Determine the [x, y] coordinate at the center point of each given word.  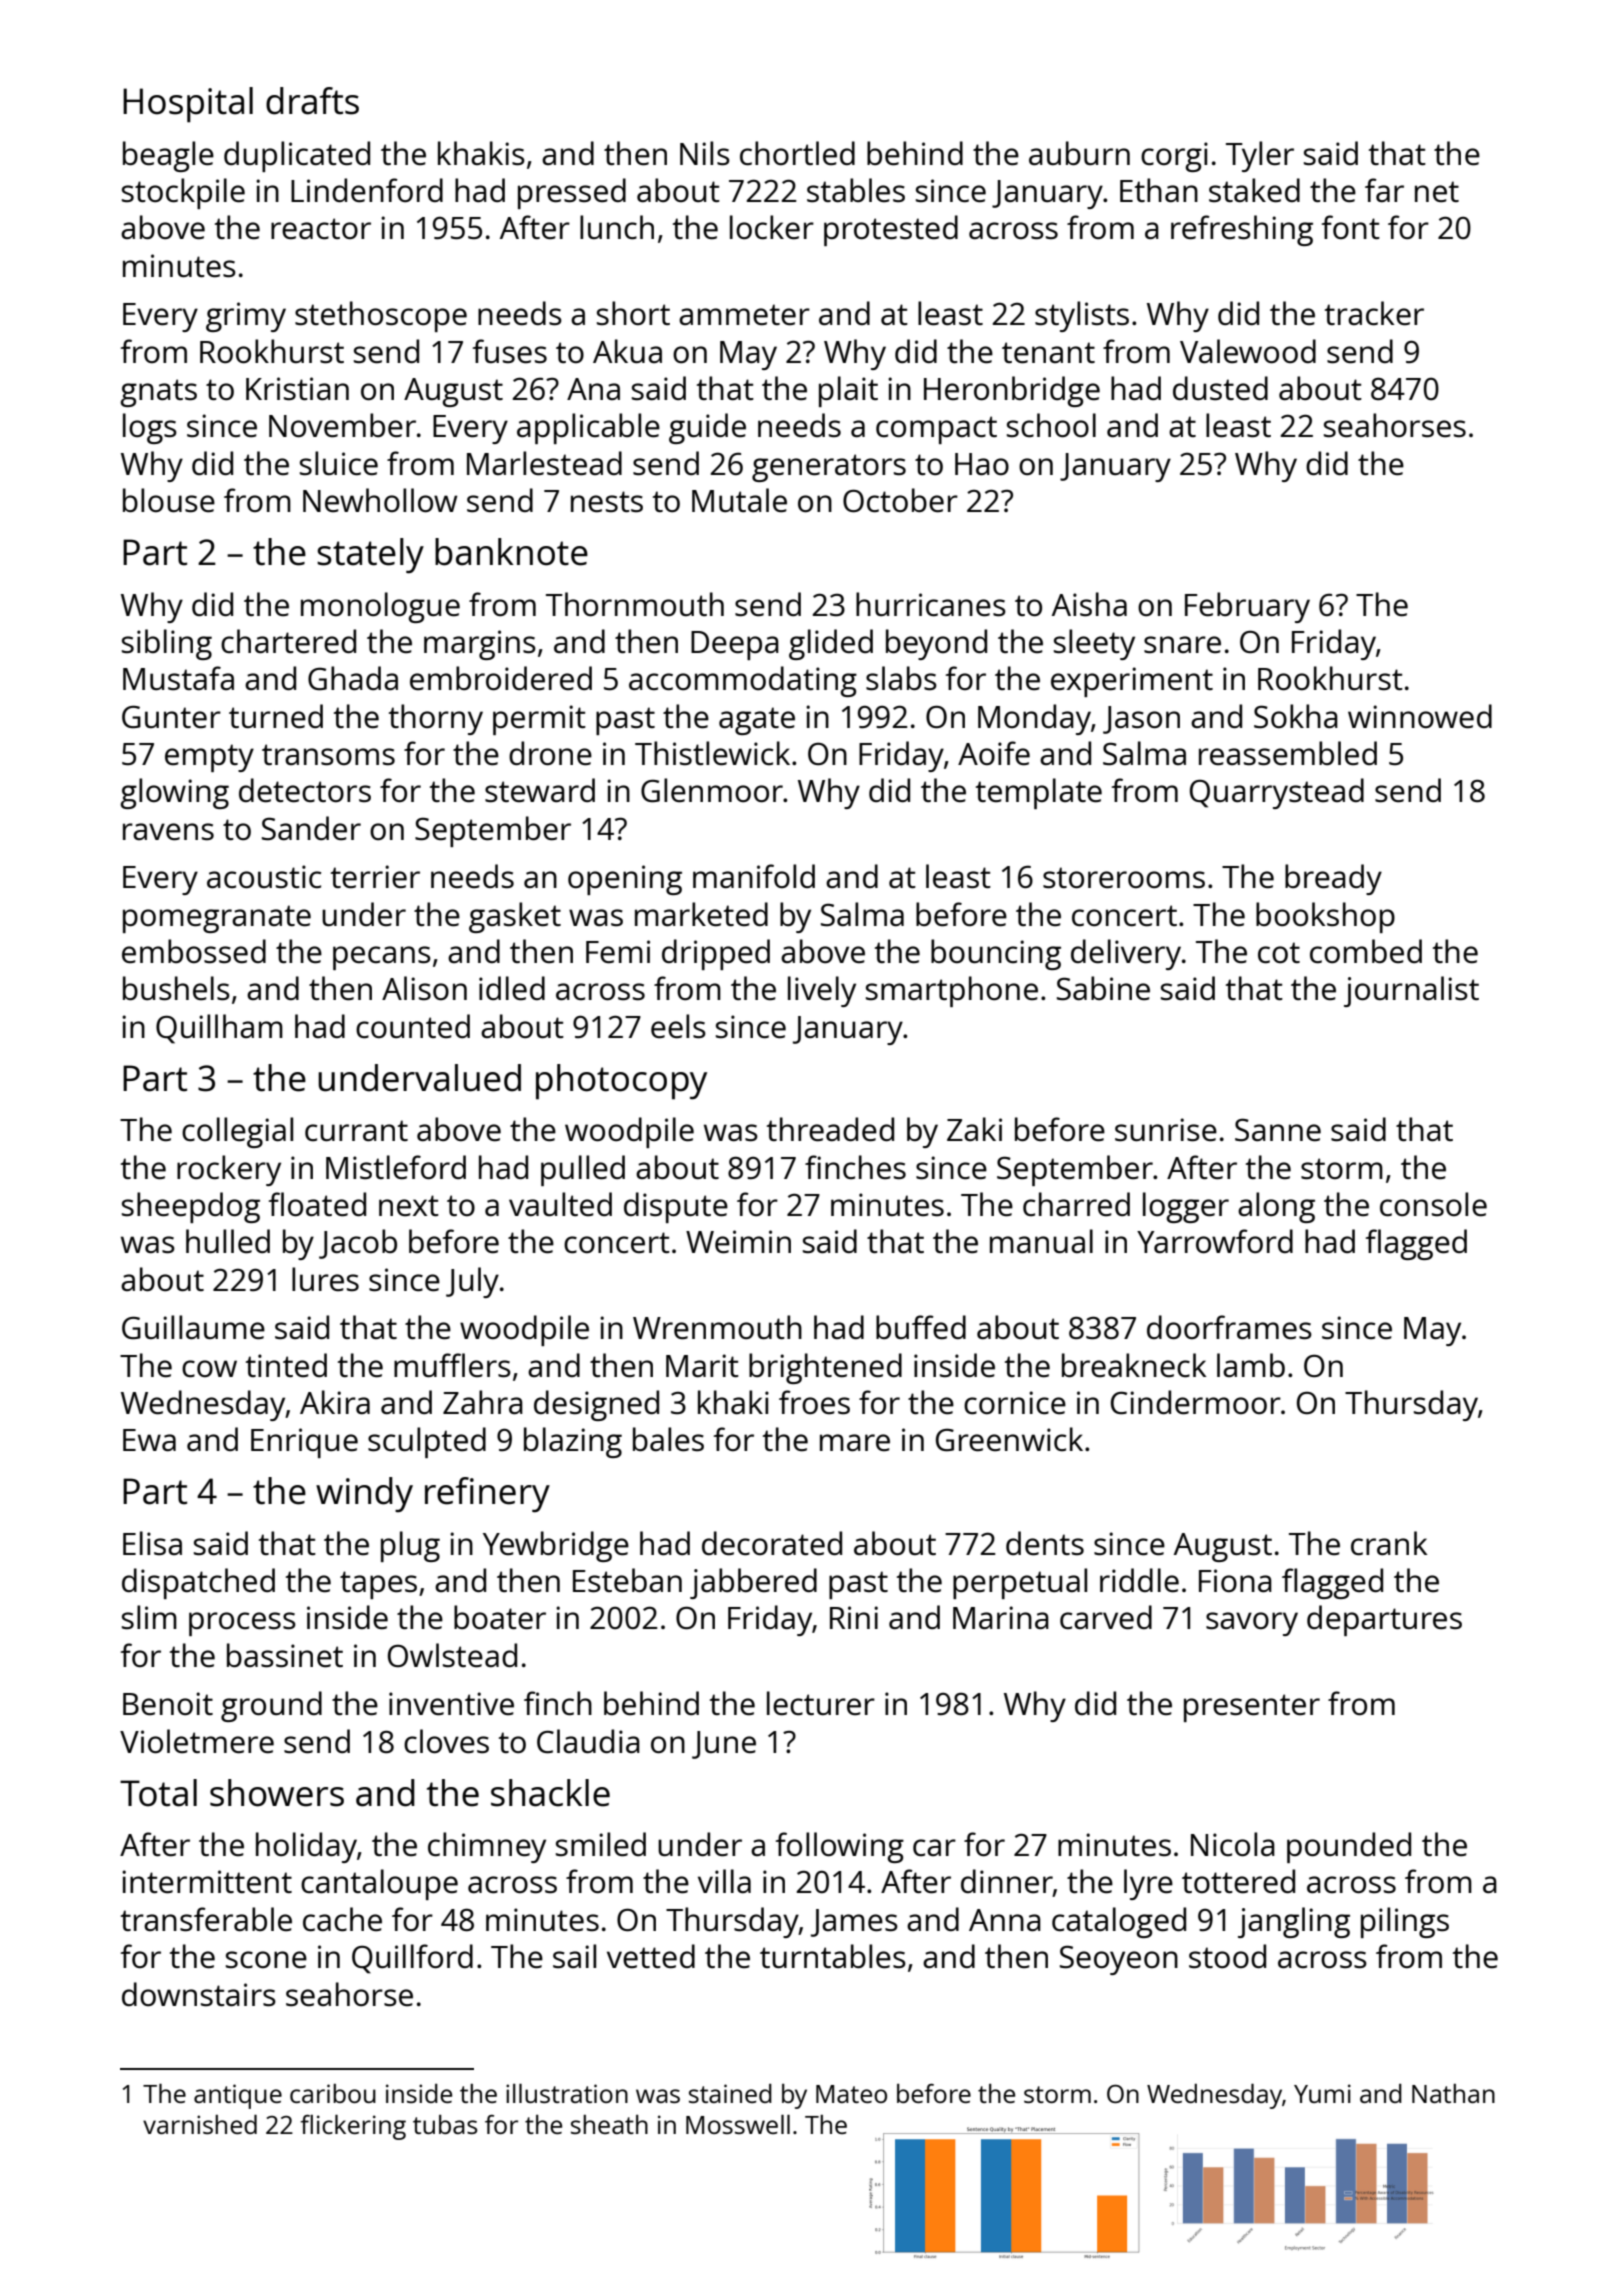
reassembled [1288, 753]
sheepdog [191, 1207]
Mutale [739, 500]
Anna [1005, 1920]
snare [1182, 645]
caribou [333, 2093]
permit [539, 720]
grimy [246, 317]
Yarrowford [1215, 1241]
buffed [921, 1327]
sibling [167, 644]
